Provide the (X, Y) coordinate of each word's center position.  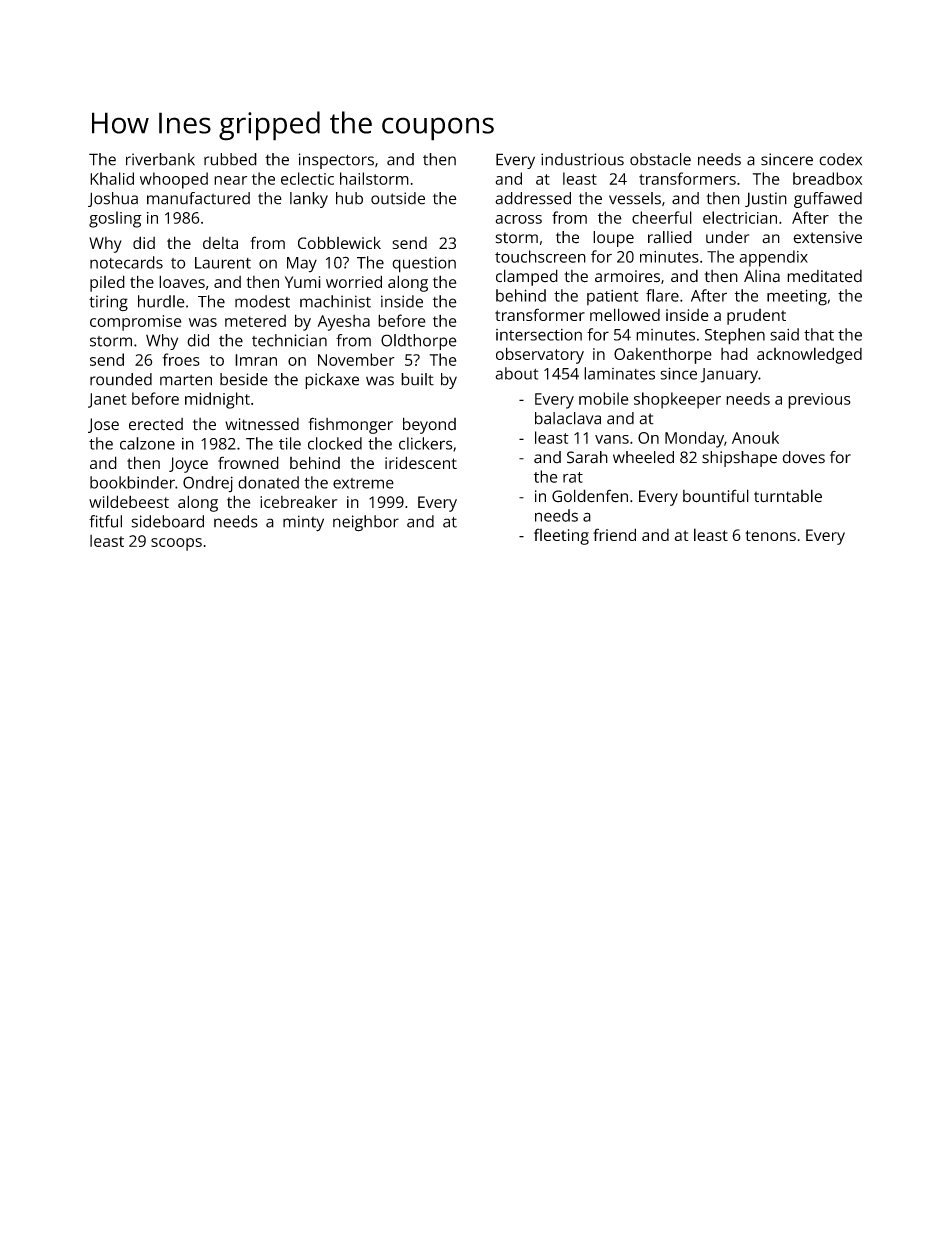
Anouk (755, 437)
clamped (527, 277)
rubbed (230, 159)
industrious (582, 159)
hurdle (161, 301)
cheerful (662, 217)
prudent (756, 317)
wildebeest (129, 501)
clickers (425, 443)
